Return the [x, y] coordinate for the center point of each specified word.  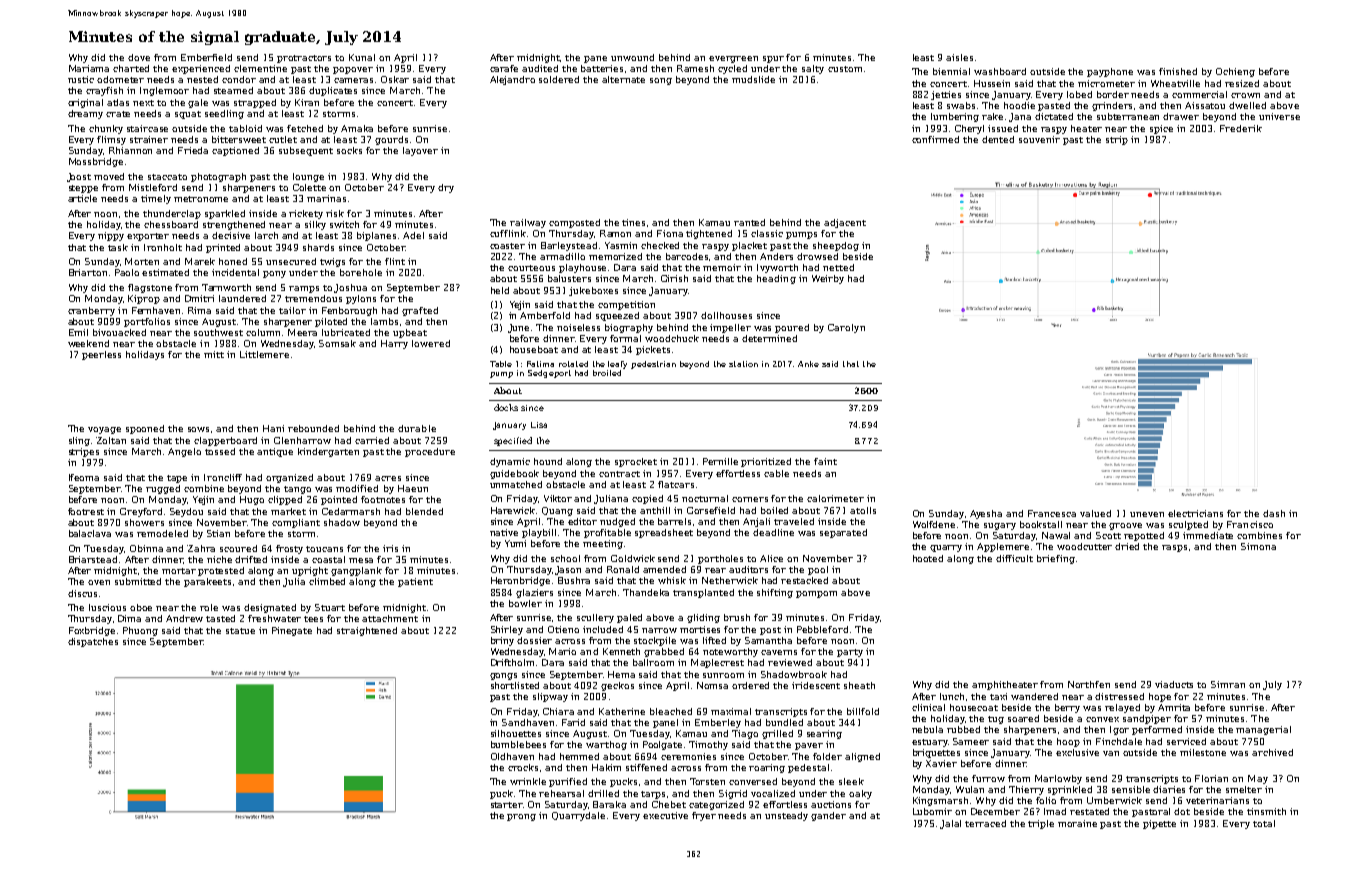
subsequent [306, 151]
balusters [569, 278]
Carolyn [846, 328]
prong [521, 817]
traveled [794, 521]
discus [82, 593]
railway [528, 223]
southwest [218, 332]
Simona [1258, 546]
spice [1161, 129]
